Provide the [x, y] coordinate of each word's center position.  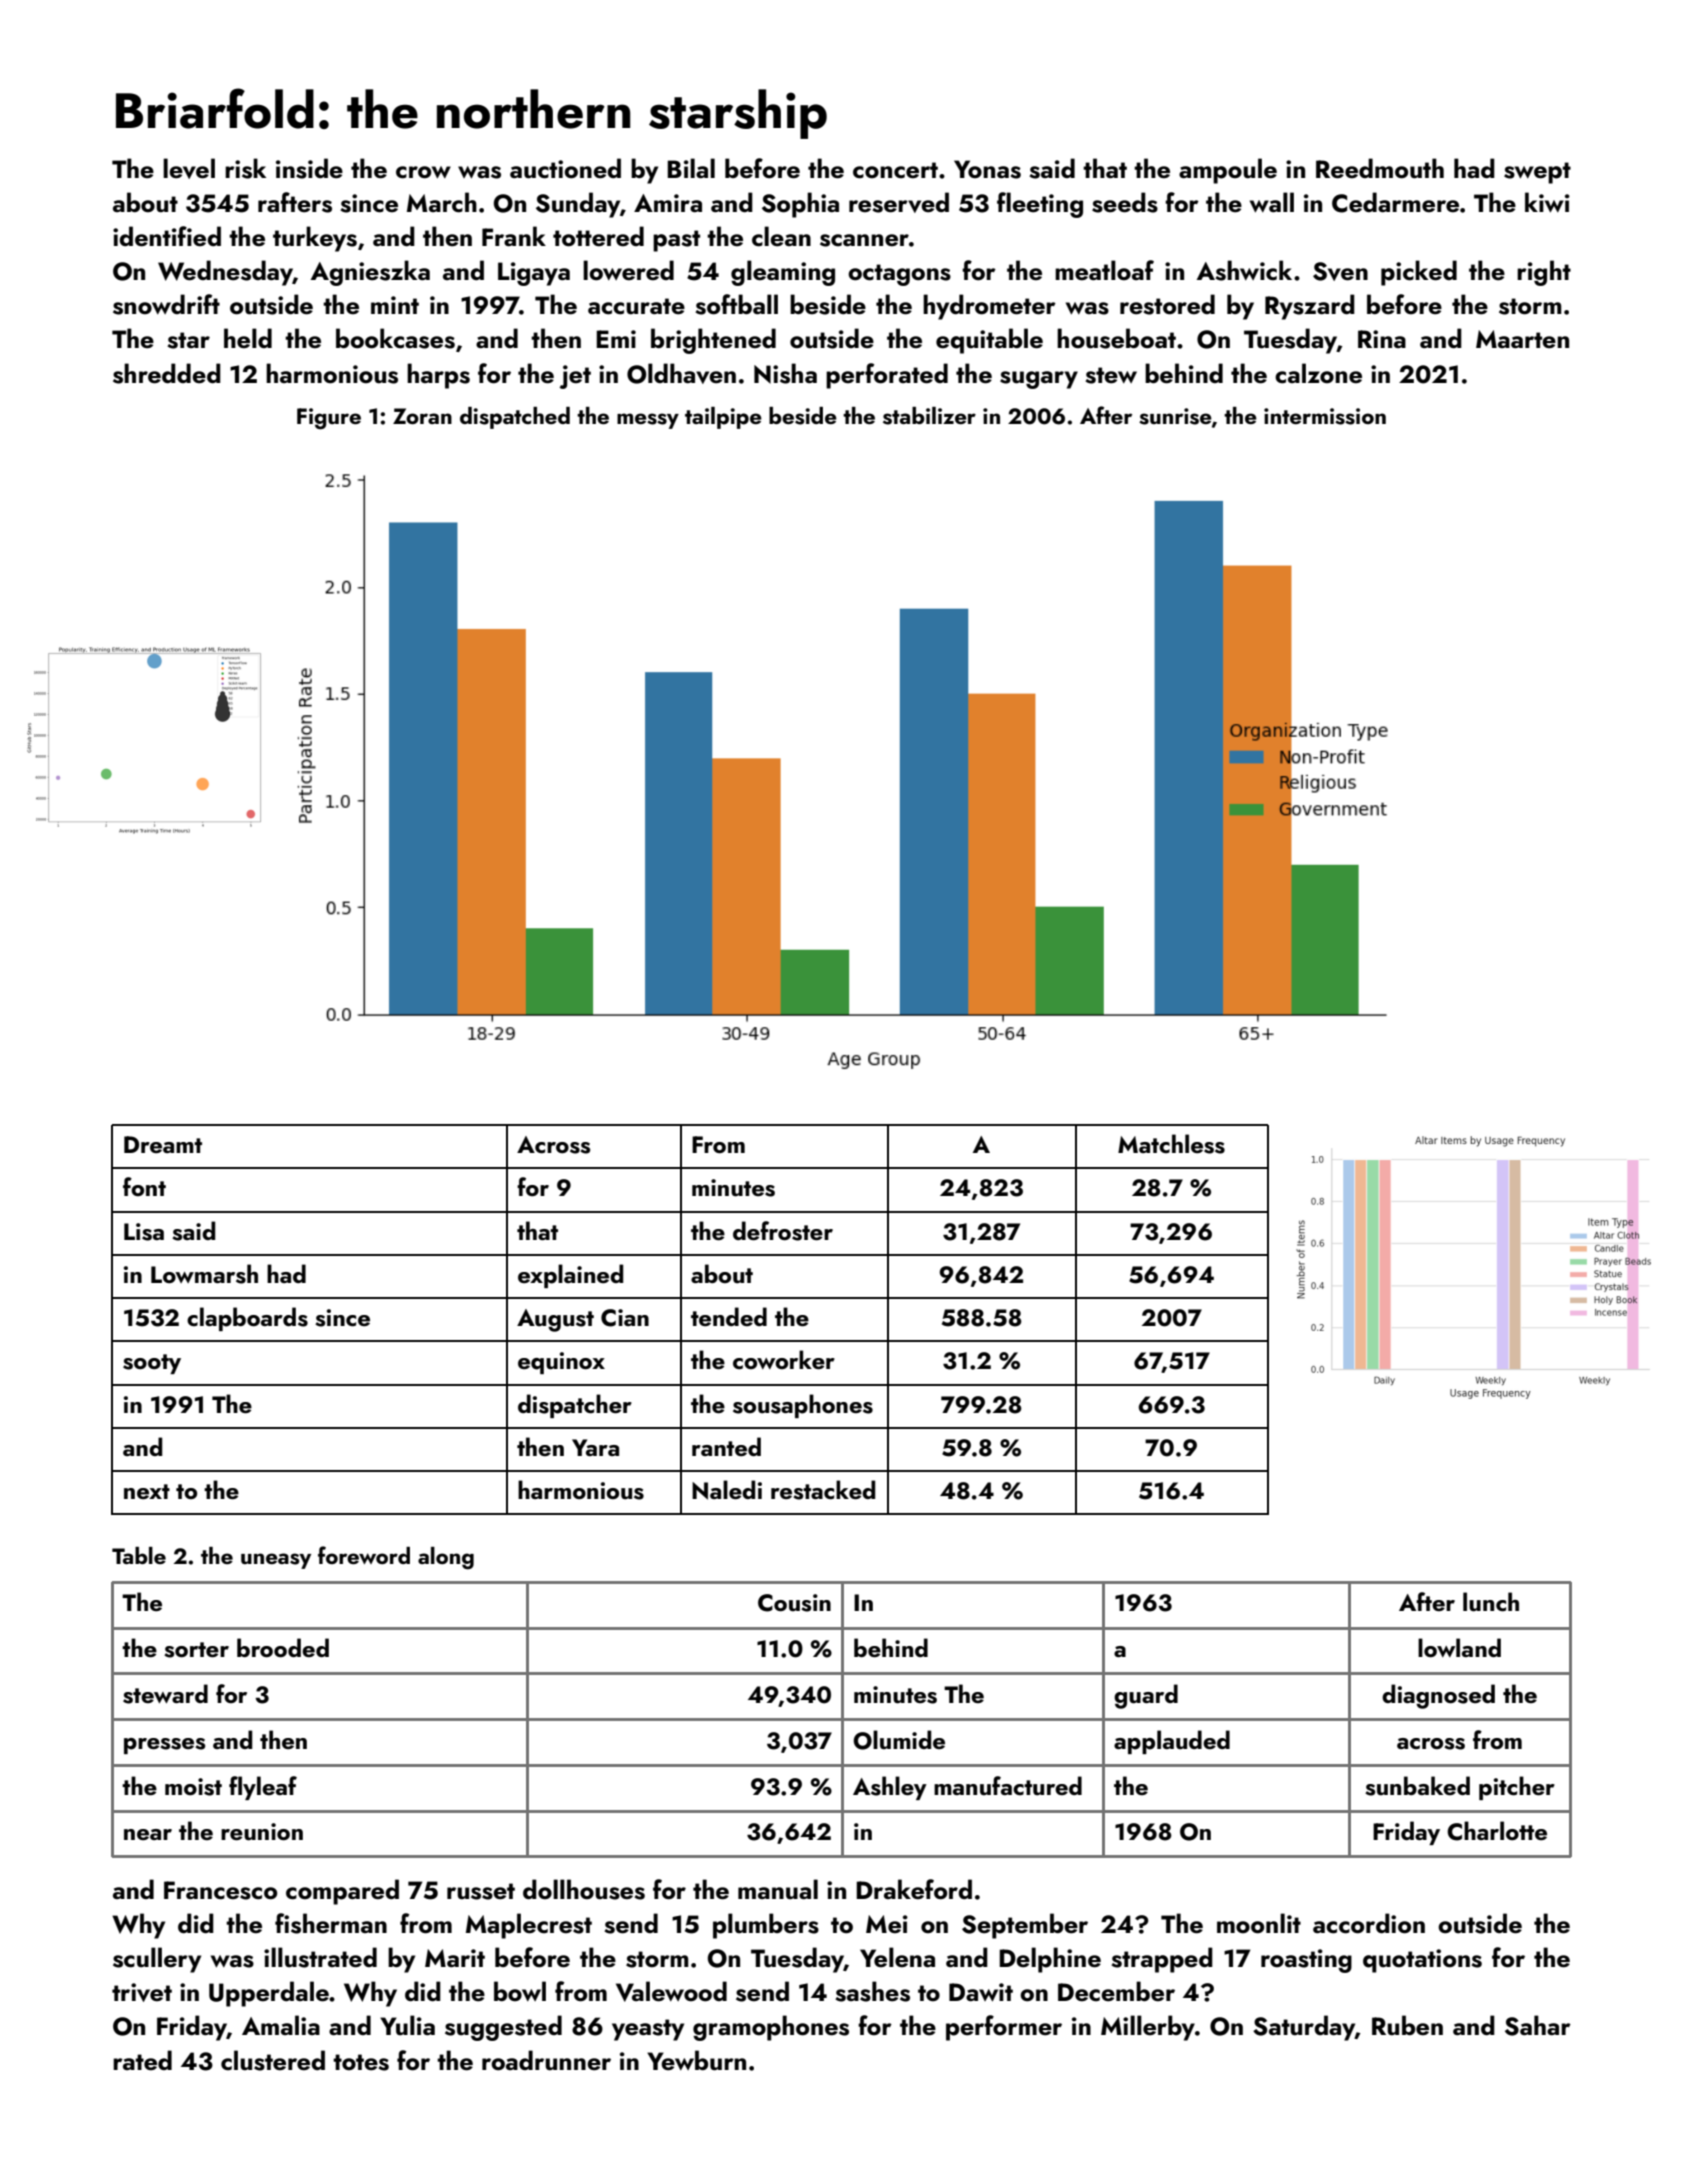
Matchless [1171, 1144]
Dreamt [163, 1144]
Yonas [987, 169]
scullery [157, 1960]
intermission [1325, 416]
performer [1004, 2028]
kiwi [1547, 202]
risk [245, 168]
